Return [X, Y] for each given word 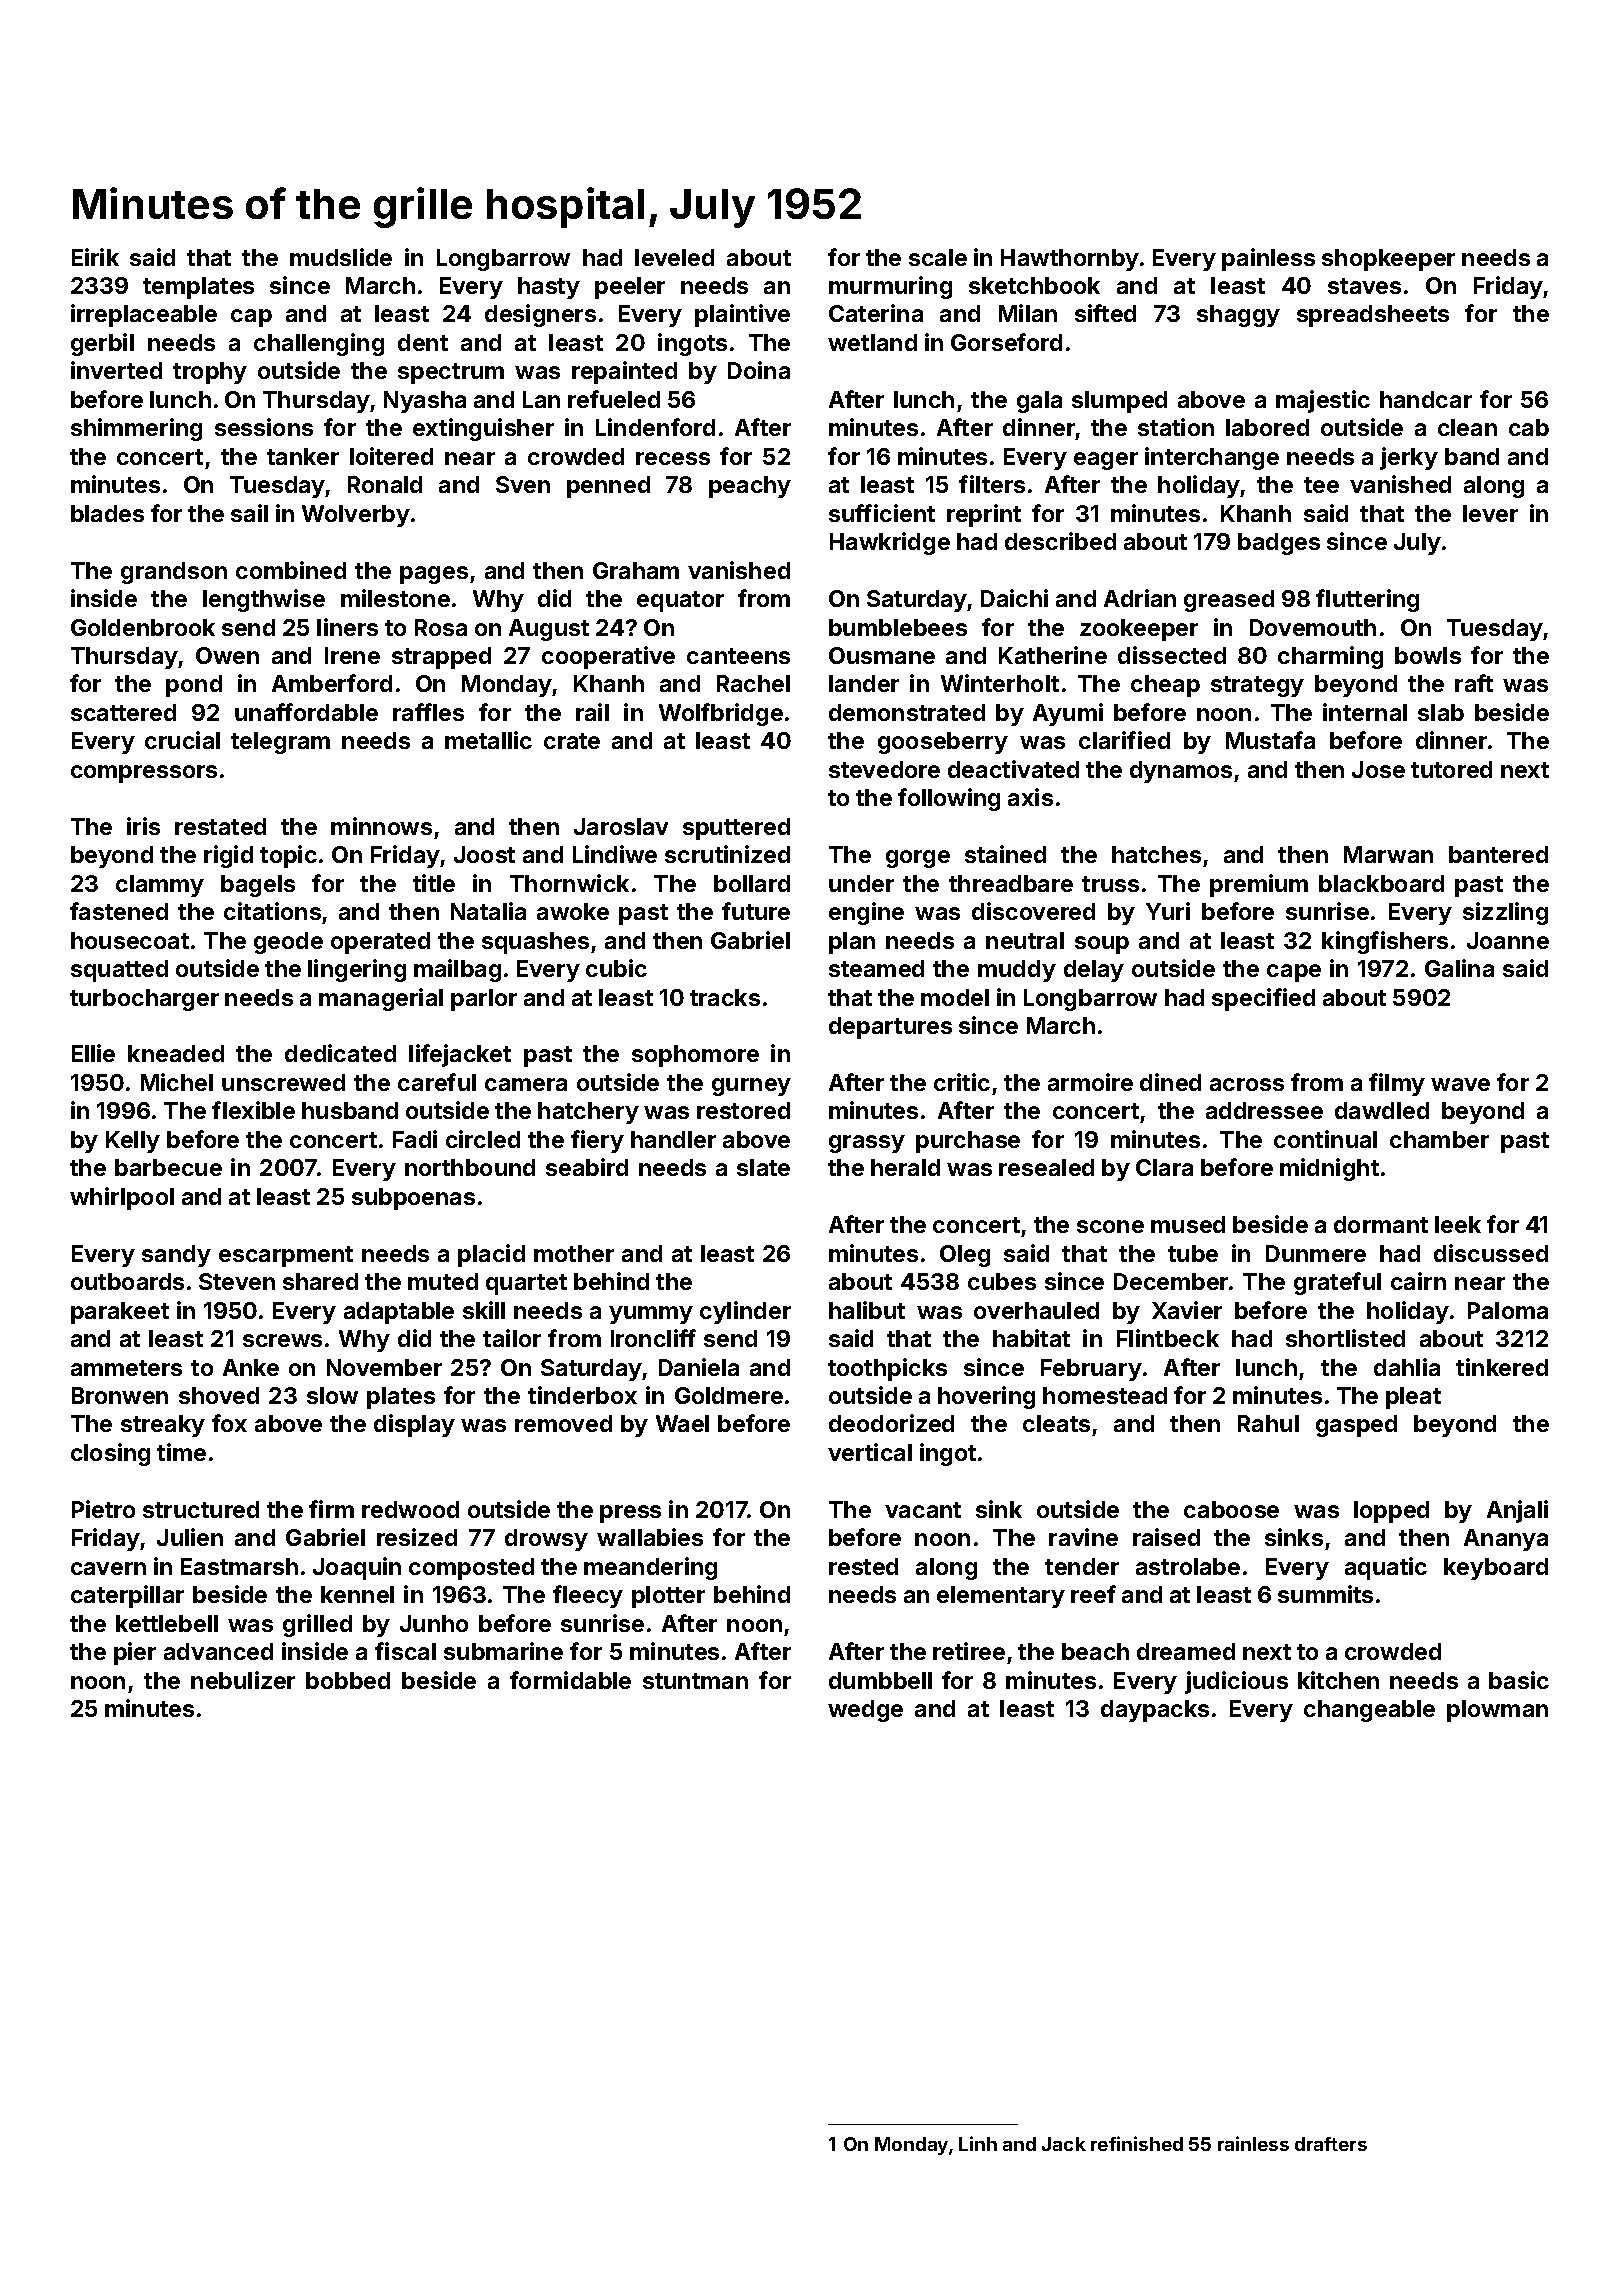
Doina [759, 370]
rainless [1253, 2143]
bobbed [348, 1680]
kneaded [176, 1053]
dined [1170, 1082]
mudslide [341, 257]
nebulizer [243, 1680]
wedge [865, 1711]
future [756, 911]
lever [1490, 513]
